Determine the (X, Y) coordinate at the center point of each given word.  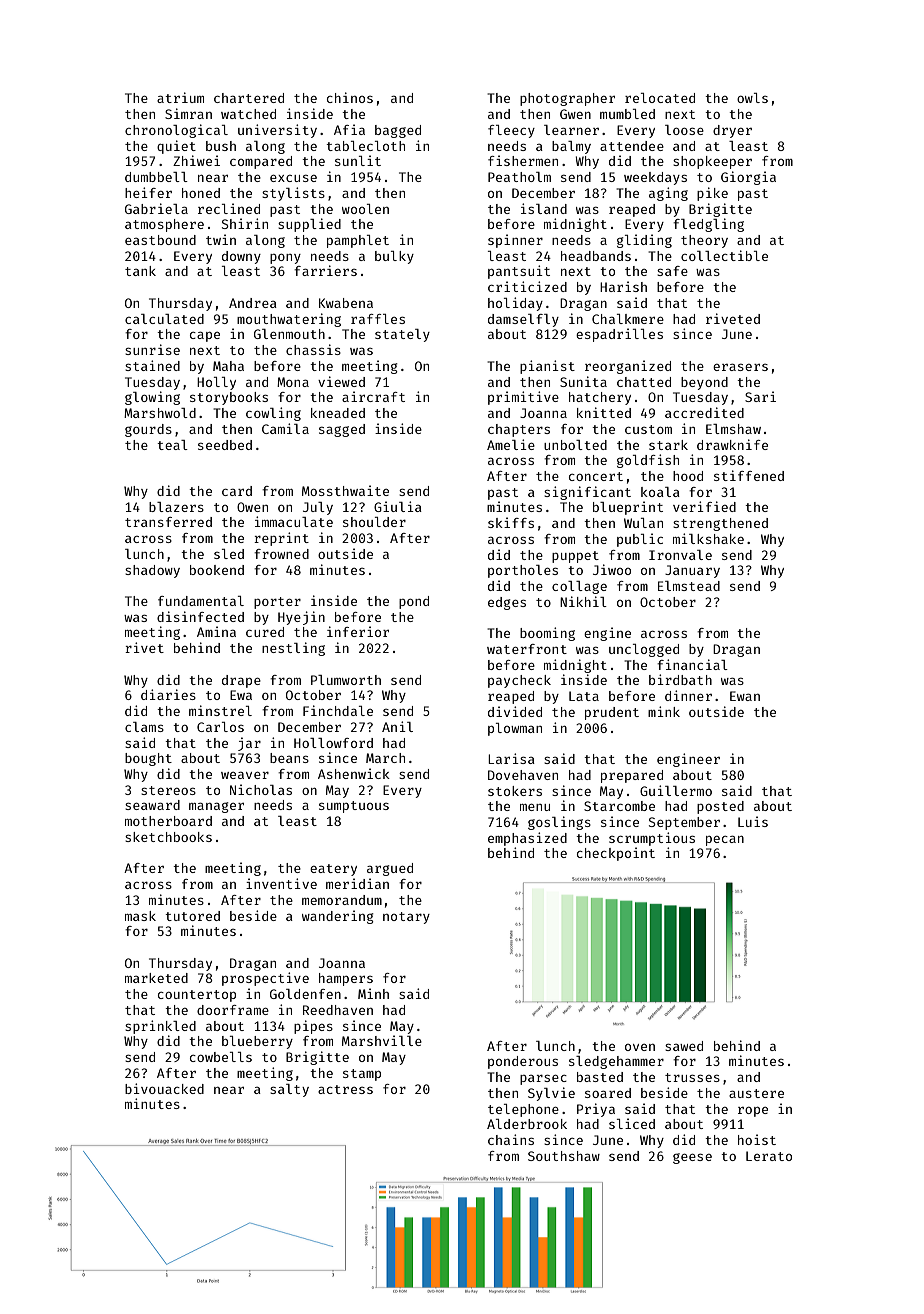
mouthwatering (289, 320)
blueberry (257, 1042)
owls (752, 98)
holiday (515, 304)
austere (756, 1093)
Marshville (382, 1040)
